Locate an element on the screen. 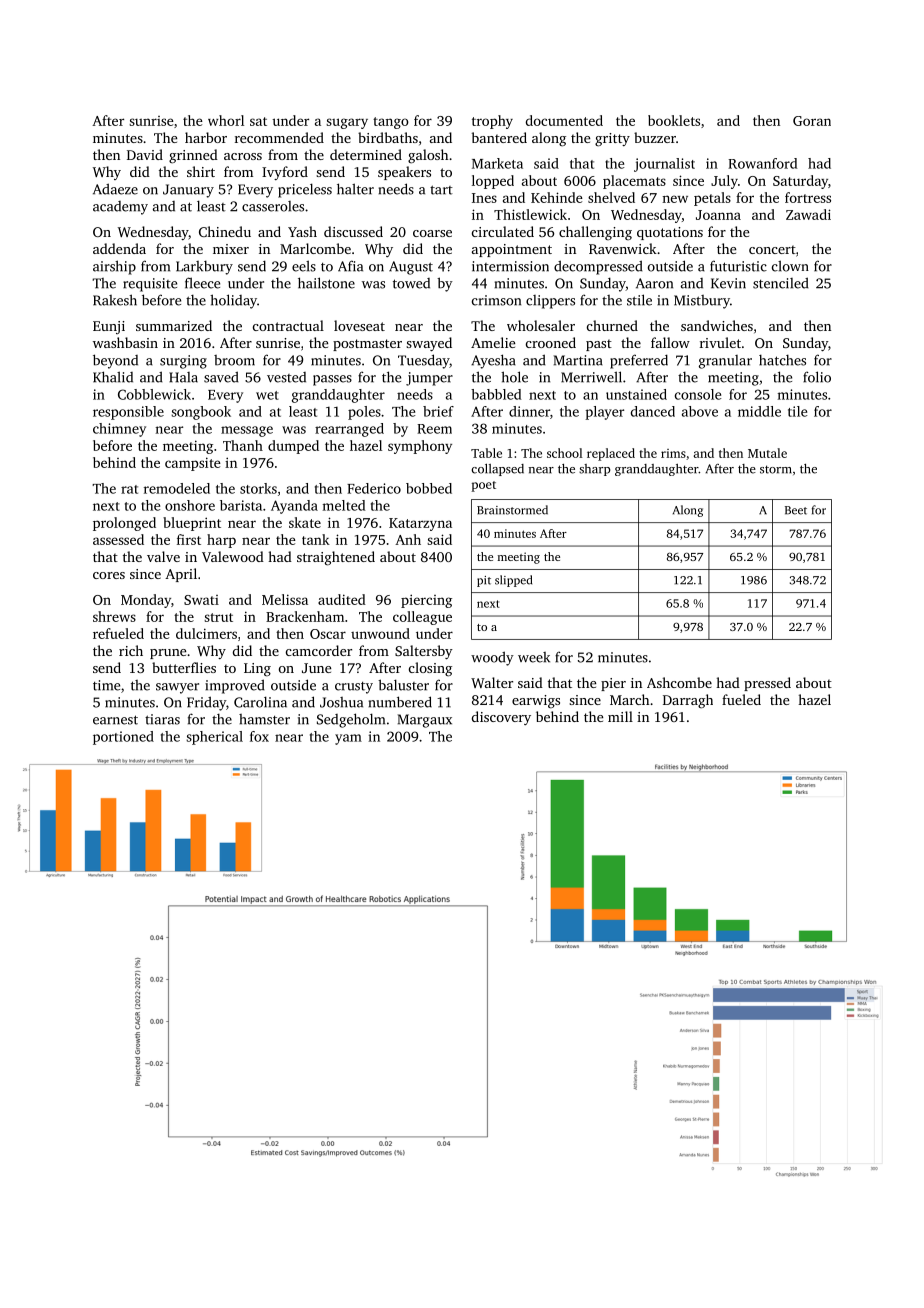 Image resolution: width=924 pixels, height=1308 pixels. concert is located at coordinates (772, 249).
